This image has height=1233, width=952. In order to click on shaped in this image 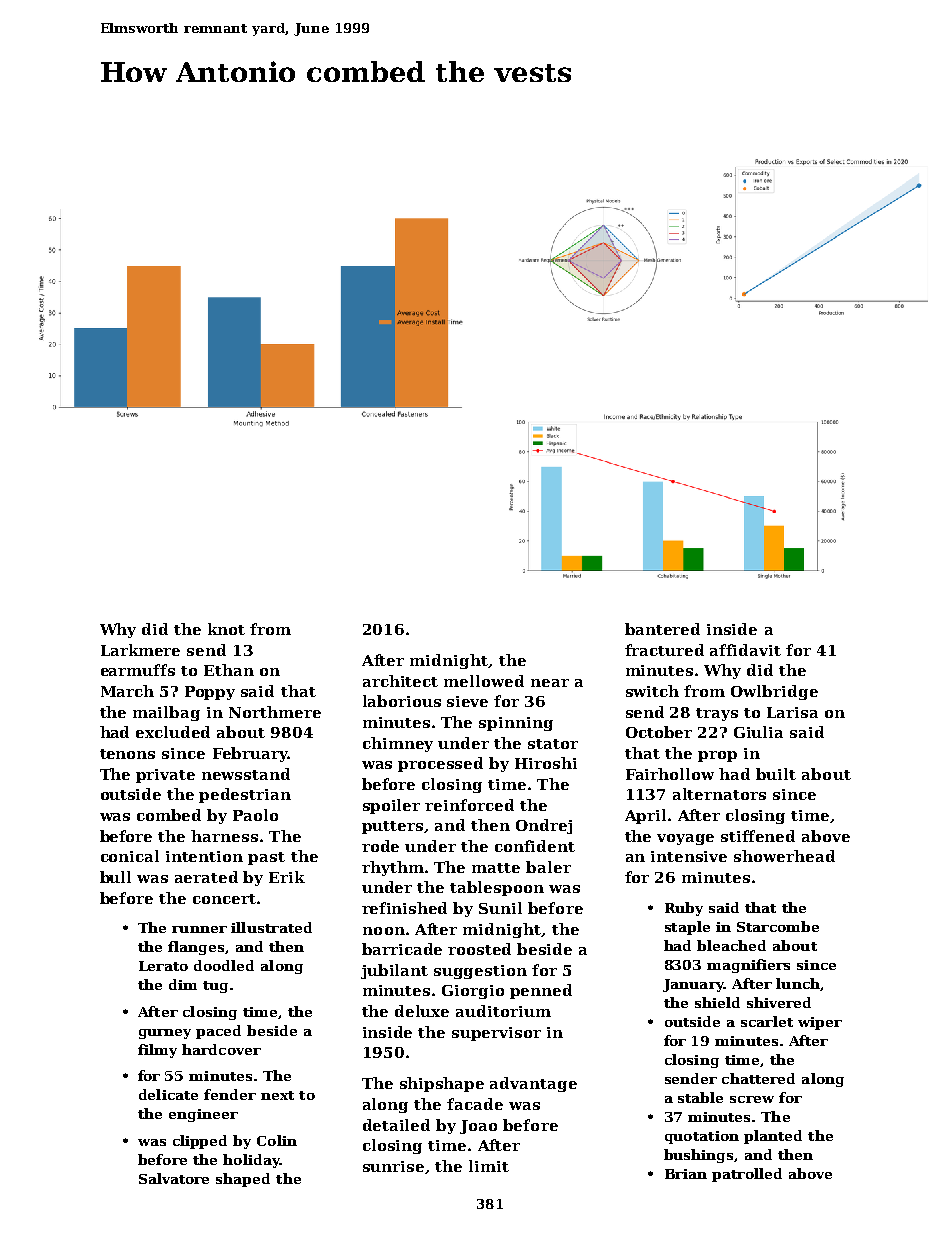, I will do `click(243, 1180)`.
